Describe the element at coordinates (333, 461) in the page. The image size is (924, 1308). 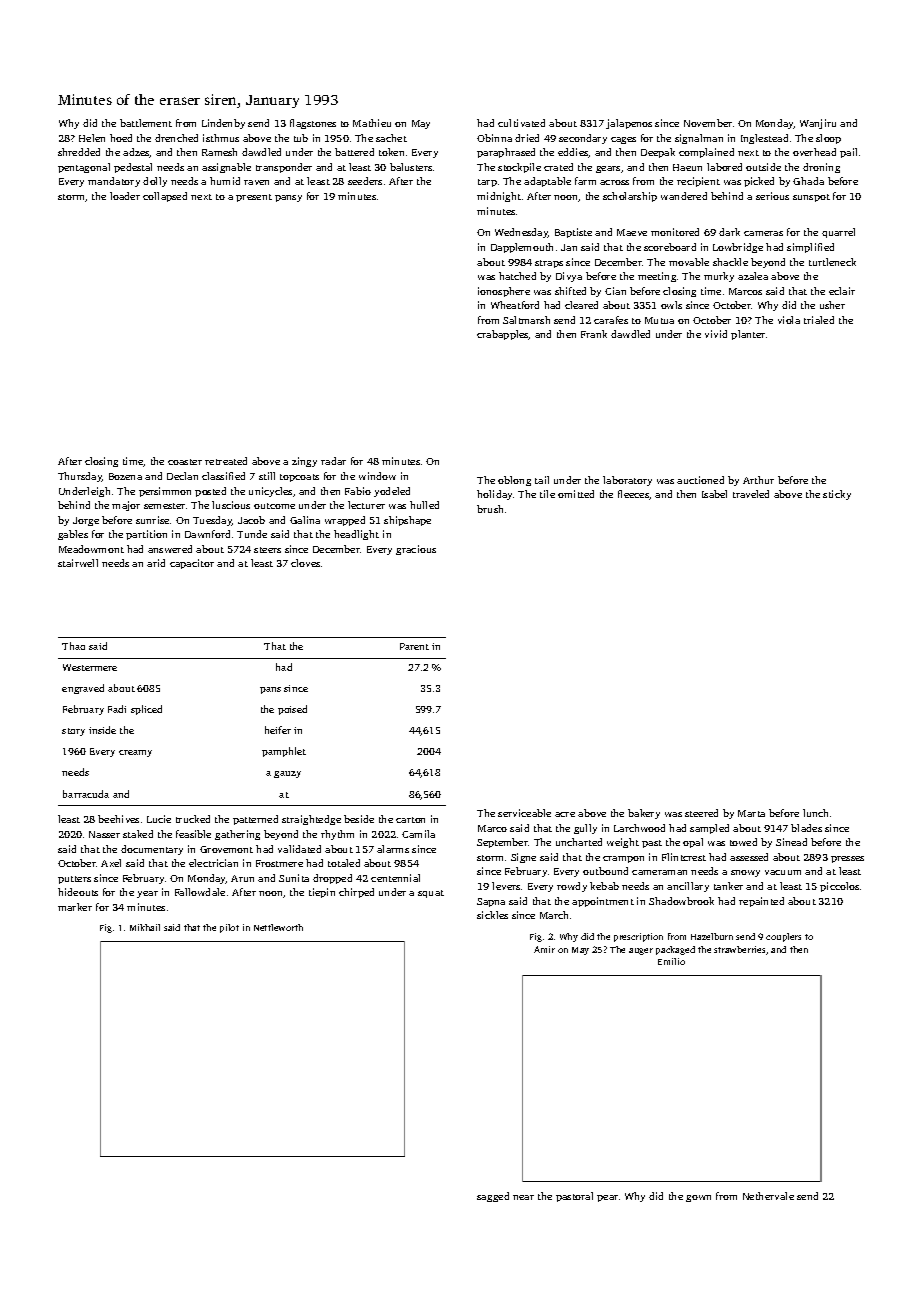
I see `radar` at that location.
